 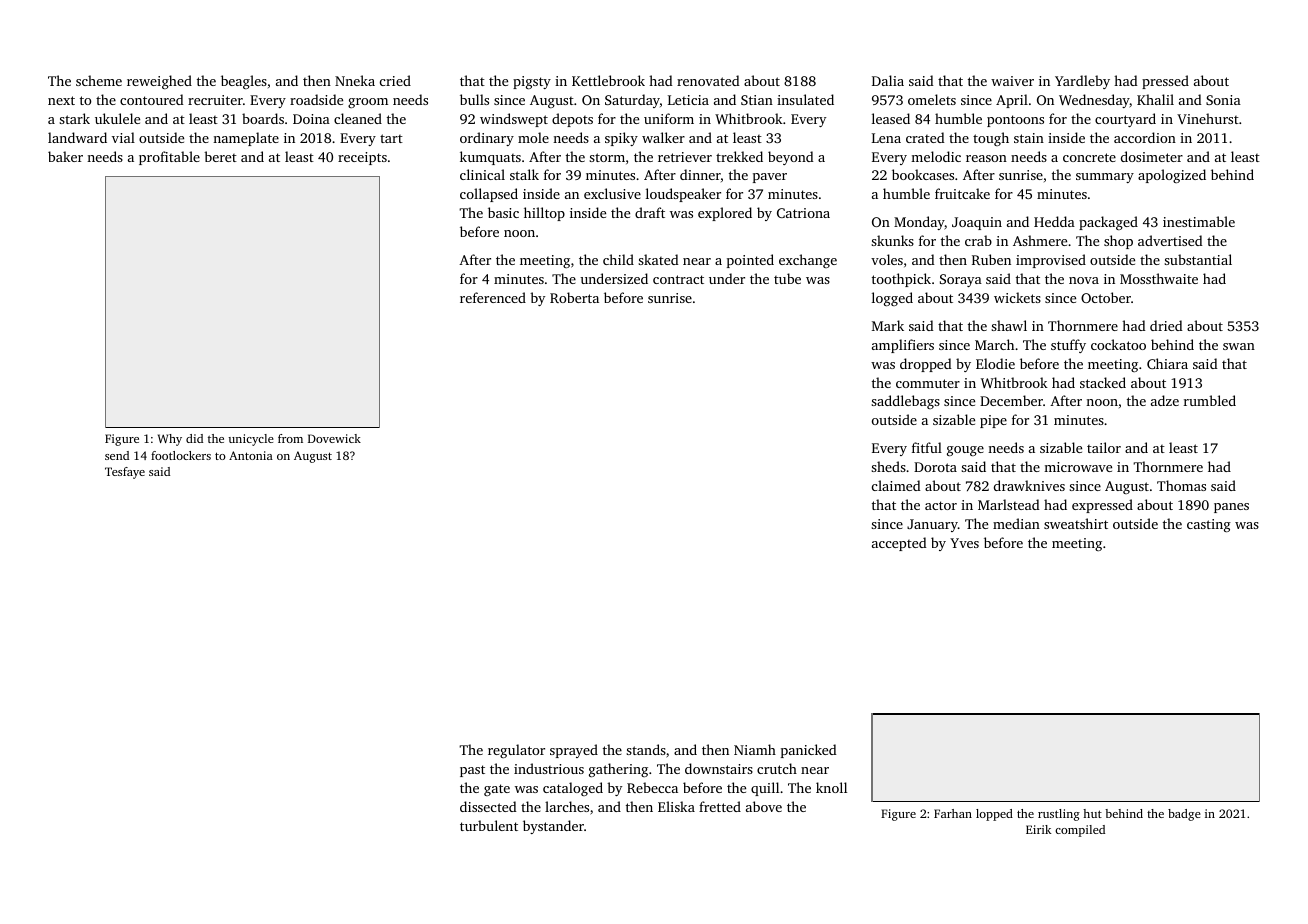 I want to click on summary, so click(x=1105, y=178).
